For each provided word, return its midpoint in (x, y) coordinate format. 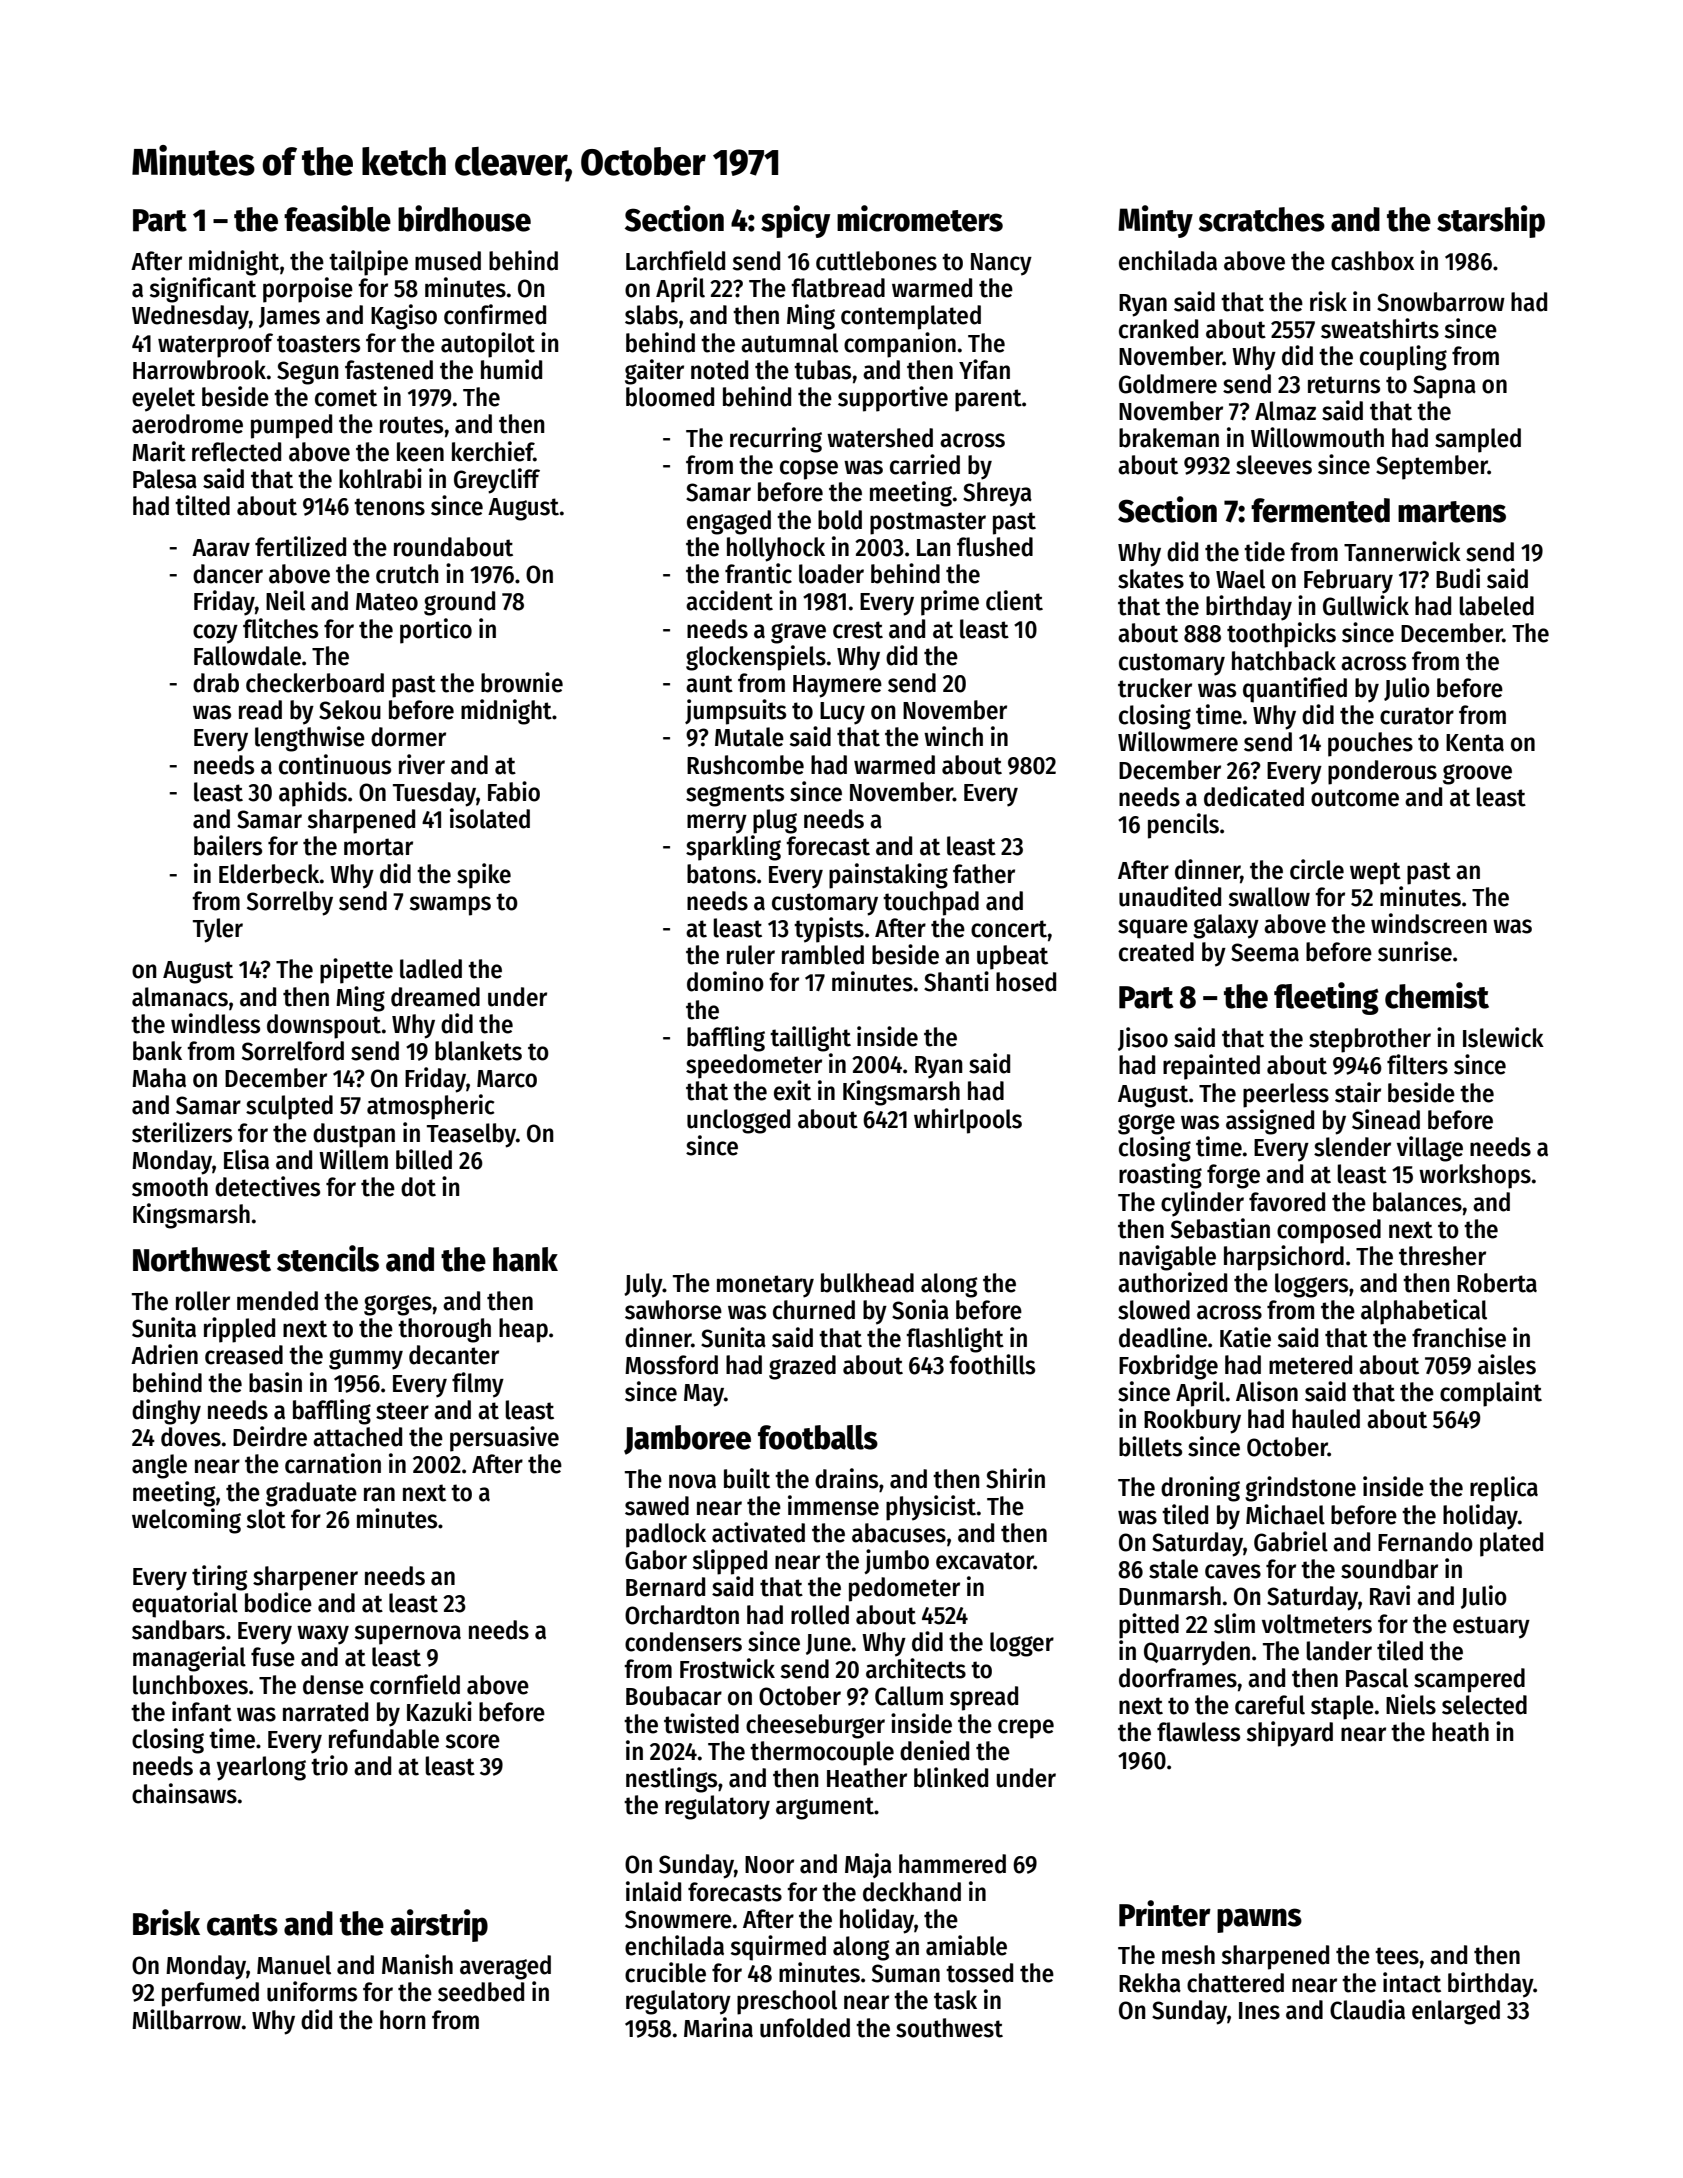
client (1014, 600)
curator (1417, 716)
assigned (1270, 1122)
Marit (159, 451)
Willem (353, 1159)
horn (403, 2020)
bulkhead (867, 1283)
